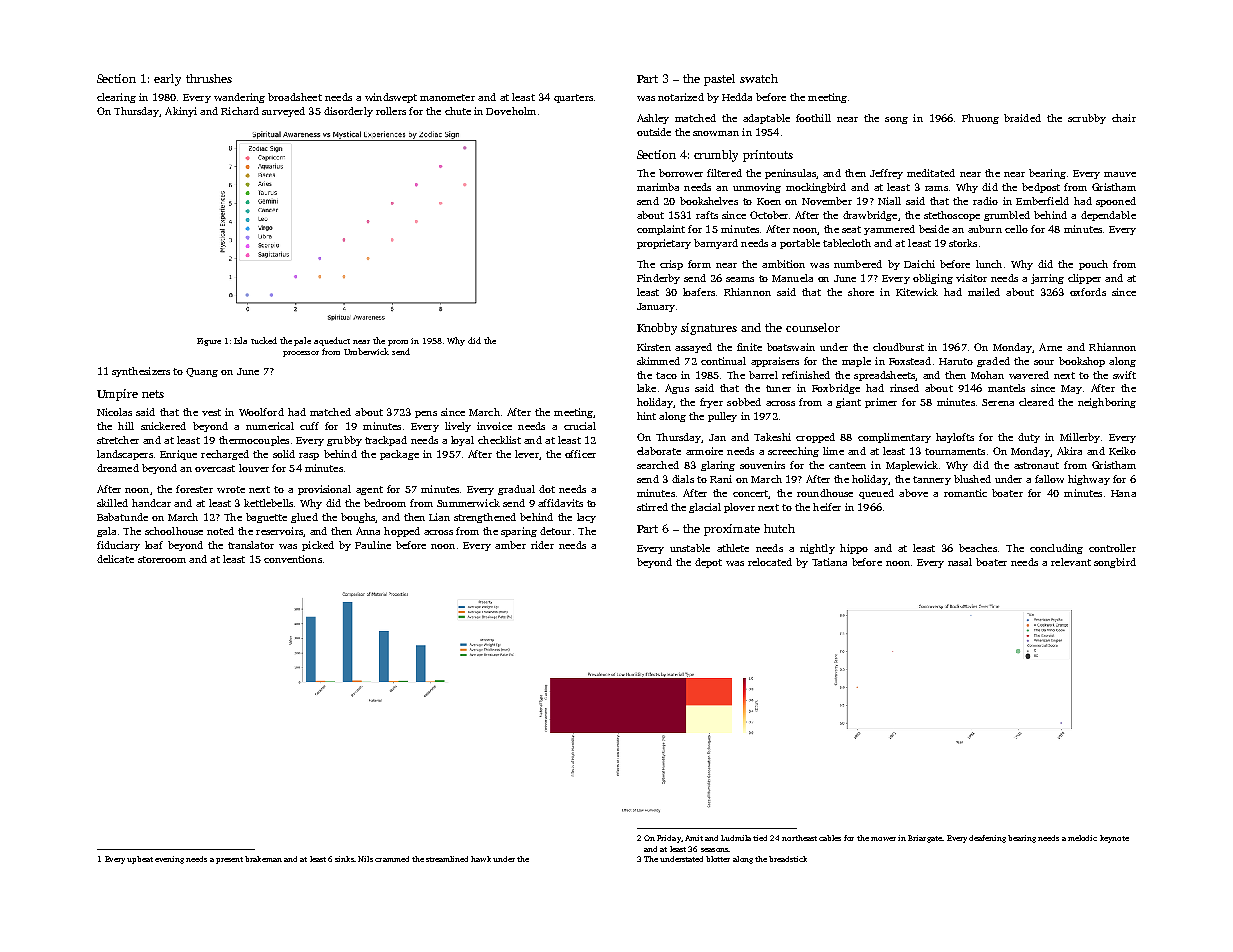 Image resolution: width=1233 pixels, height=952 pixels. I want to click on conventions, so click(293, 559).
